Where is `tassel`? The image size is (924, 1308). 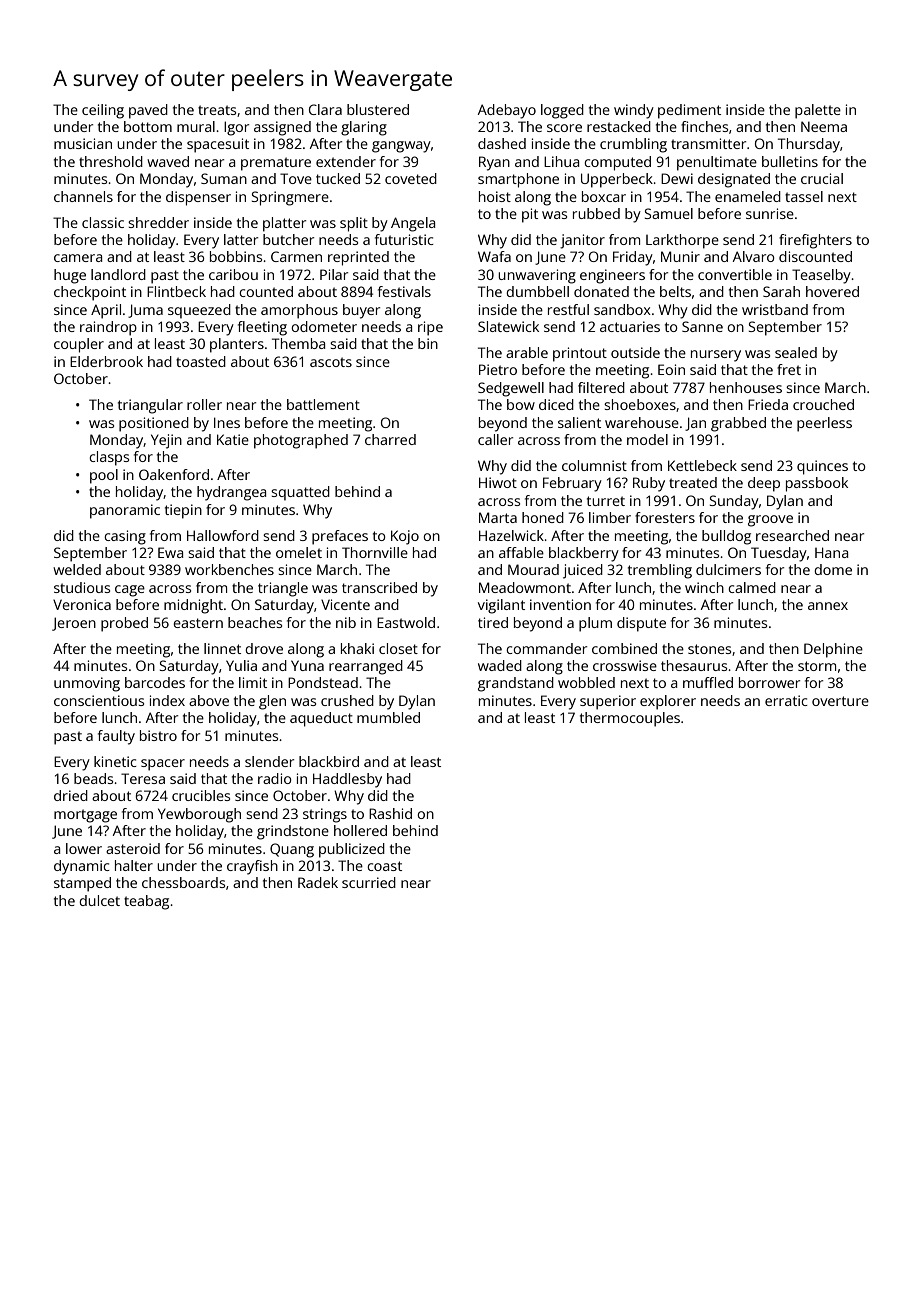
tassel is located at coordinates (804, 196).
